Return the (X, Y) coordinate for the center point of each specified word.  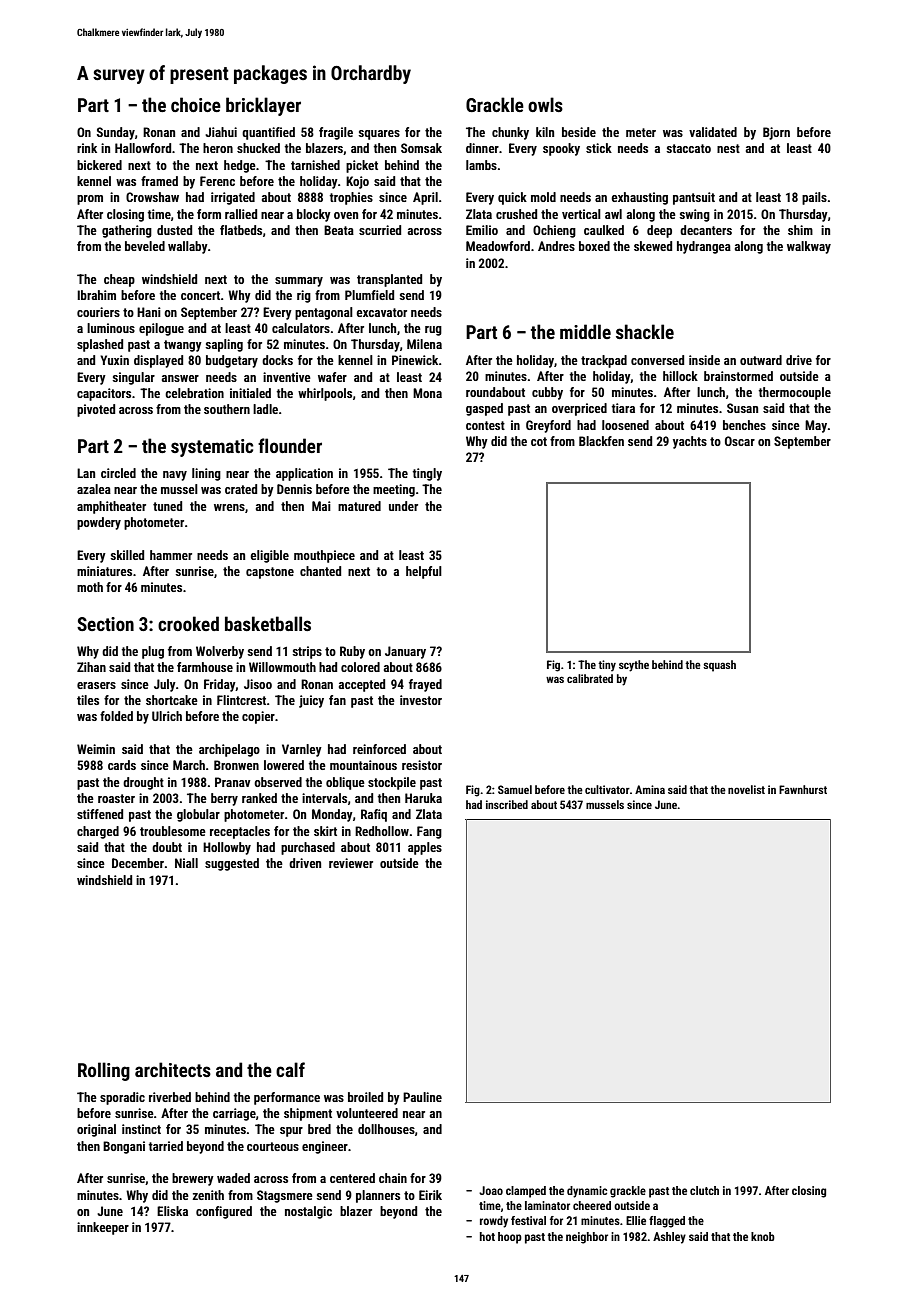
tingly (427, 474)
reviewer (351, 863)
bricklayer (263, 106)
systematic (212, 448)
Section (105, 624)
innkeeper (103, 1228)
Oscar (740, 441)
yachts (690, 442)
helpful (424, 572)
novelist (746, 789)
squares (379, 135)
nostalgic (308, 1212)
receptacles (240, 832)
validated (713, 132)
